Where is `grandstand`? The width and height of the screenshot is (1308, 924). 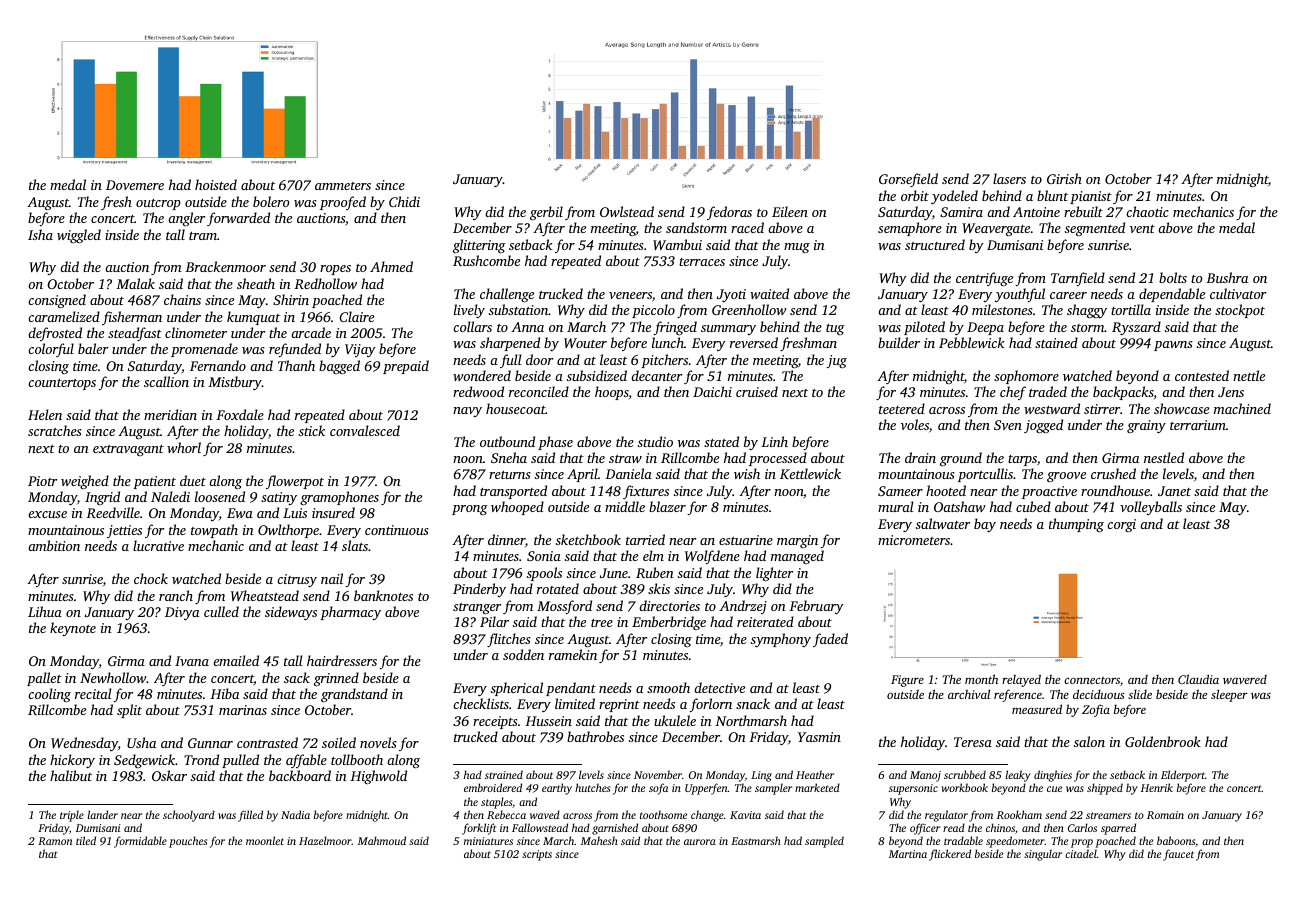 grandstand is located at coordinates (354, 695).
